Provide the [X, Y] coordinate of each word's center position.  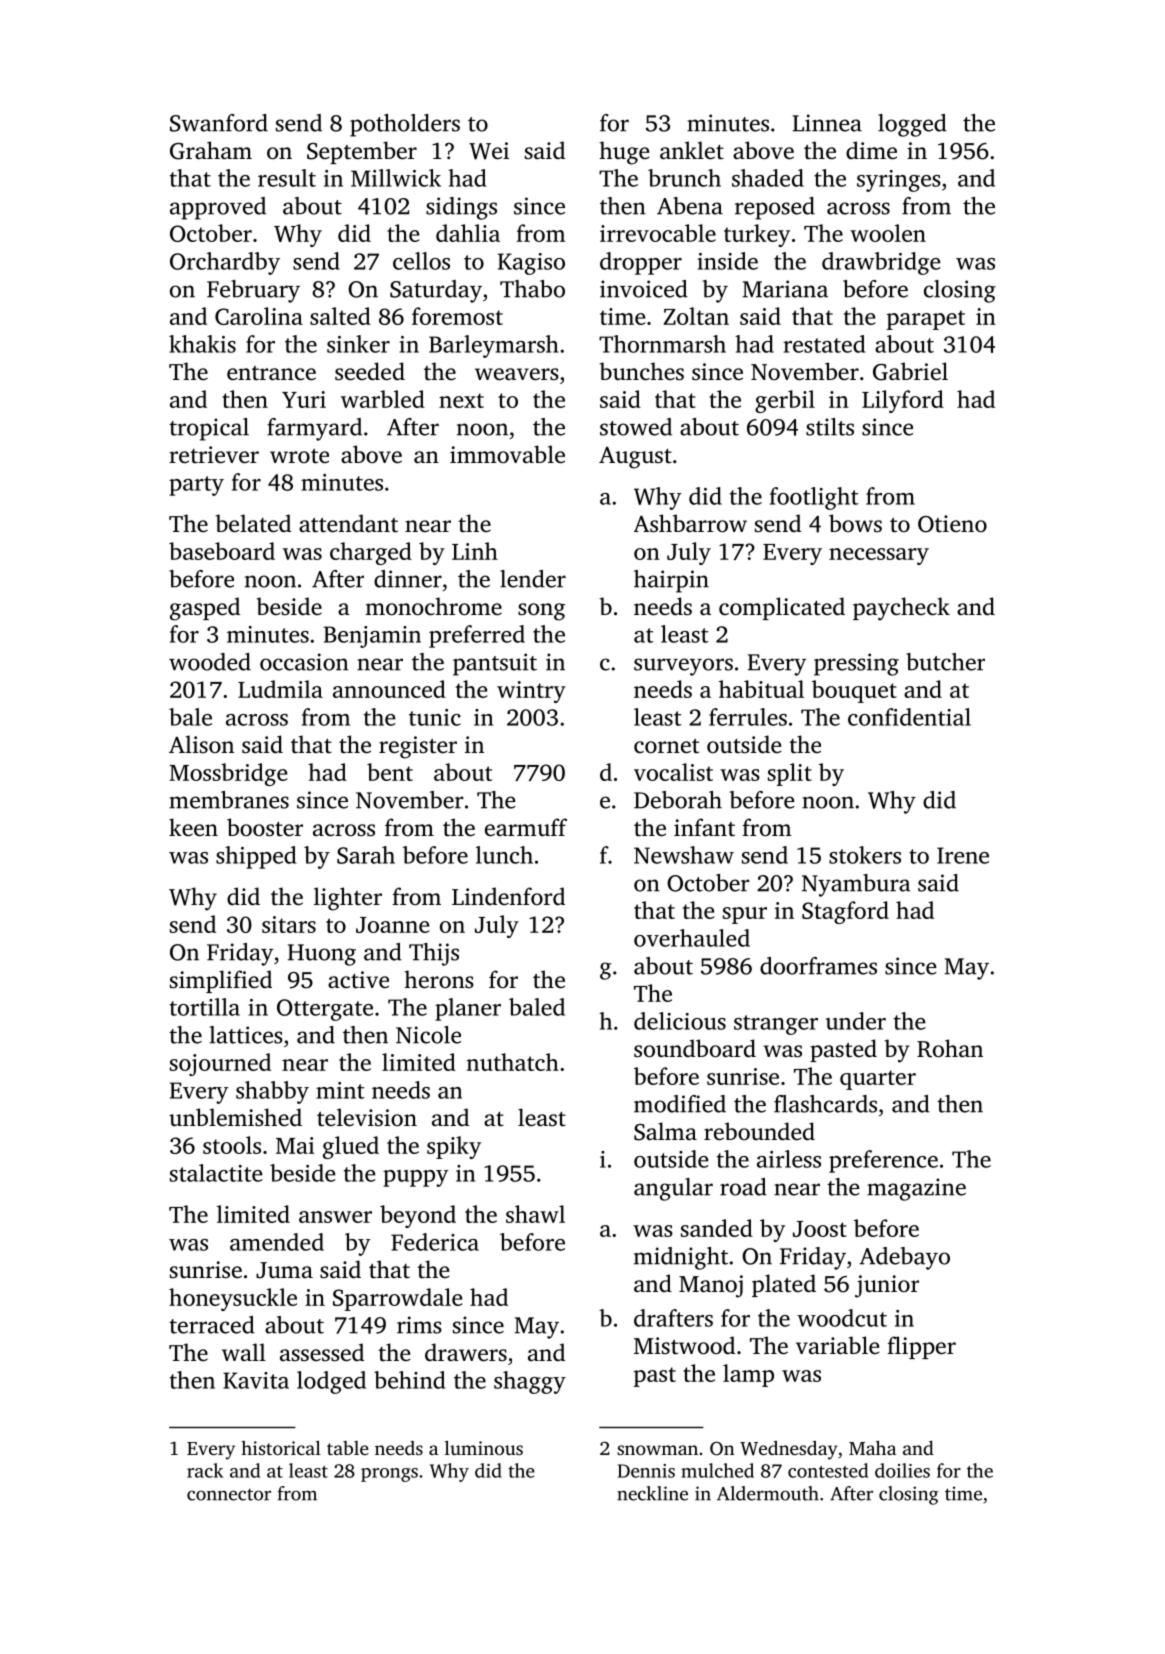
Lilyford [903, 401]
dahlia [468, 233]
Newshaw [684, 855]
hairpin [671, 581]
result [287, 178]
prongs [389, 1475]
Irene [963, 855]
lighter [348, 899]
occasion [304, 662]
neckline [652, 1493]
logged [912, 125]
